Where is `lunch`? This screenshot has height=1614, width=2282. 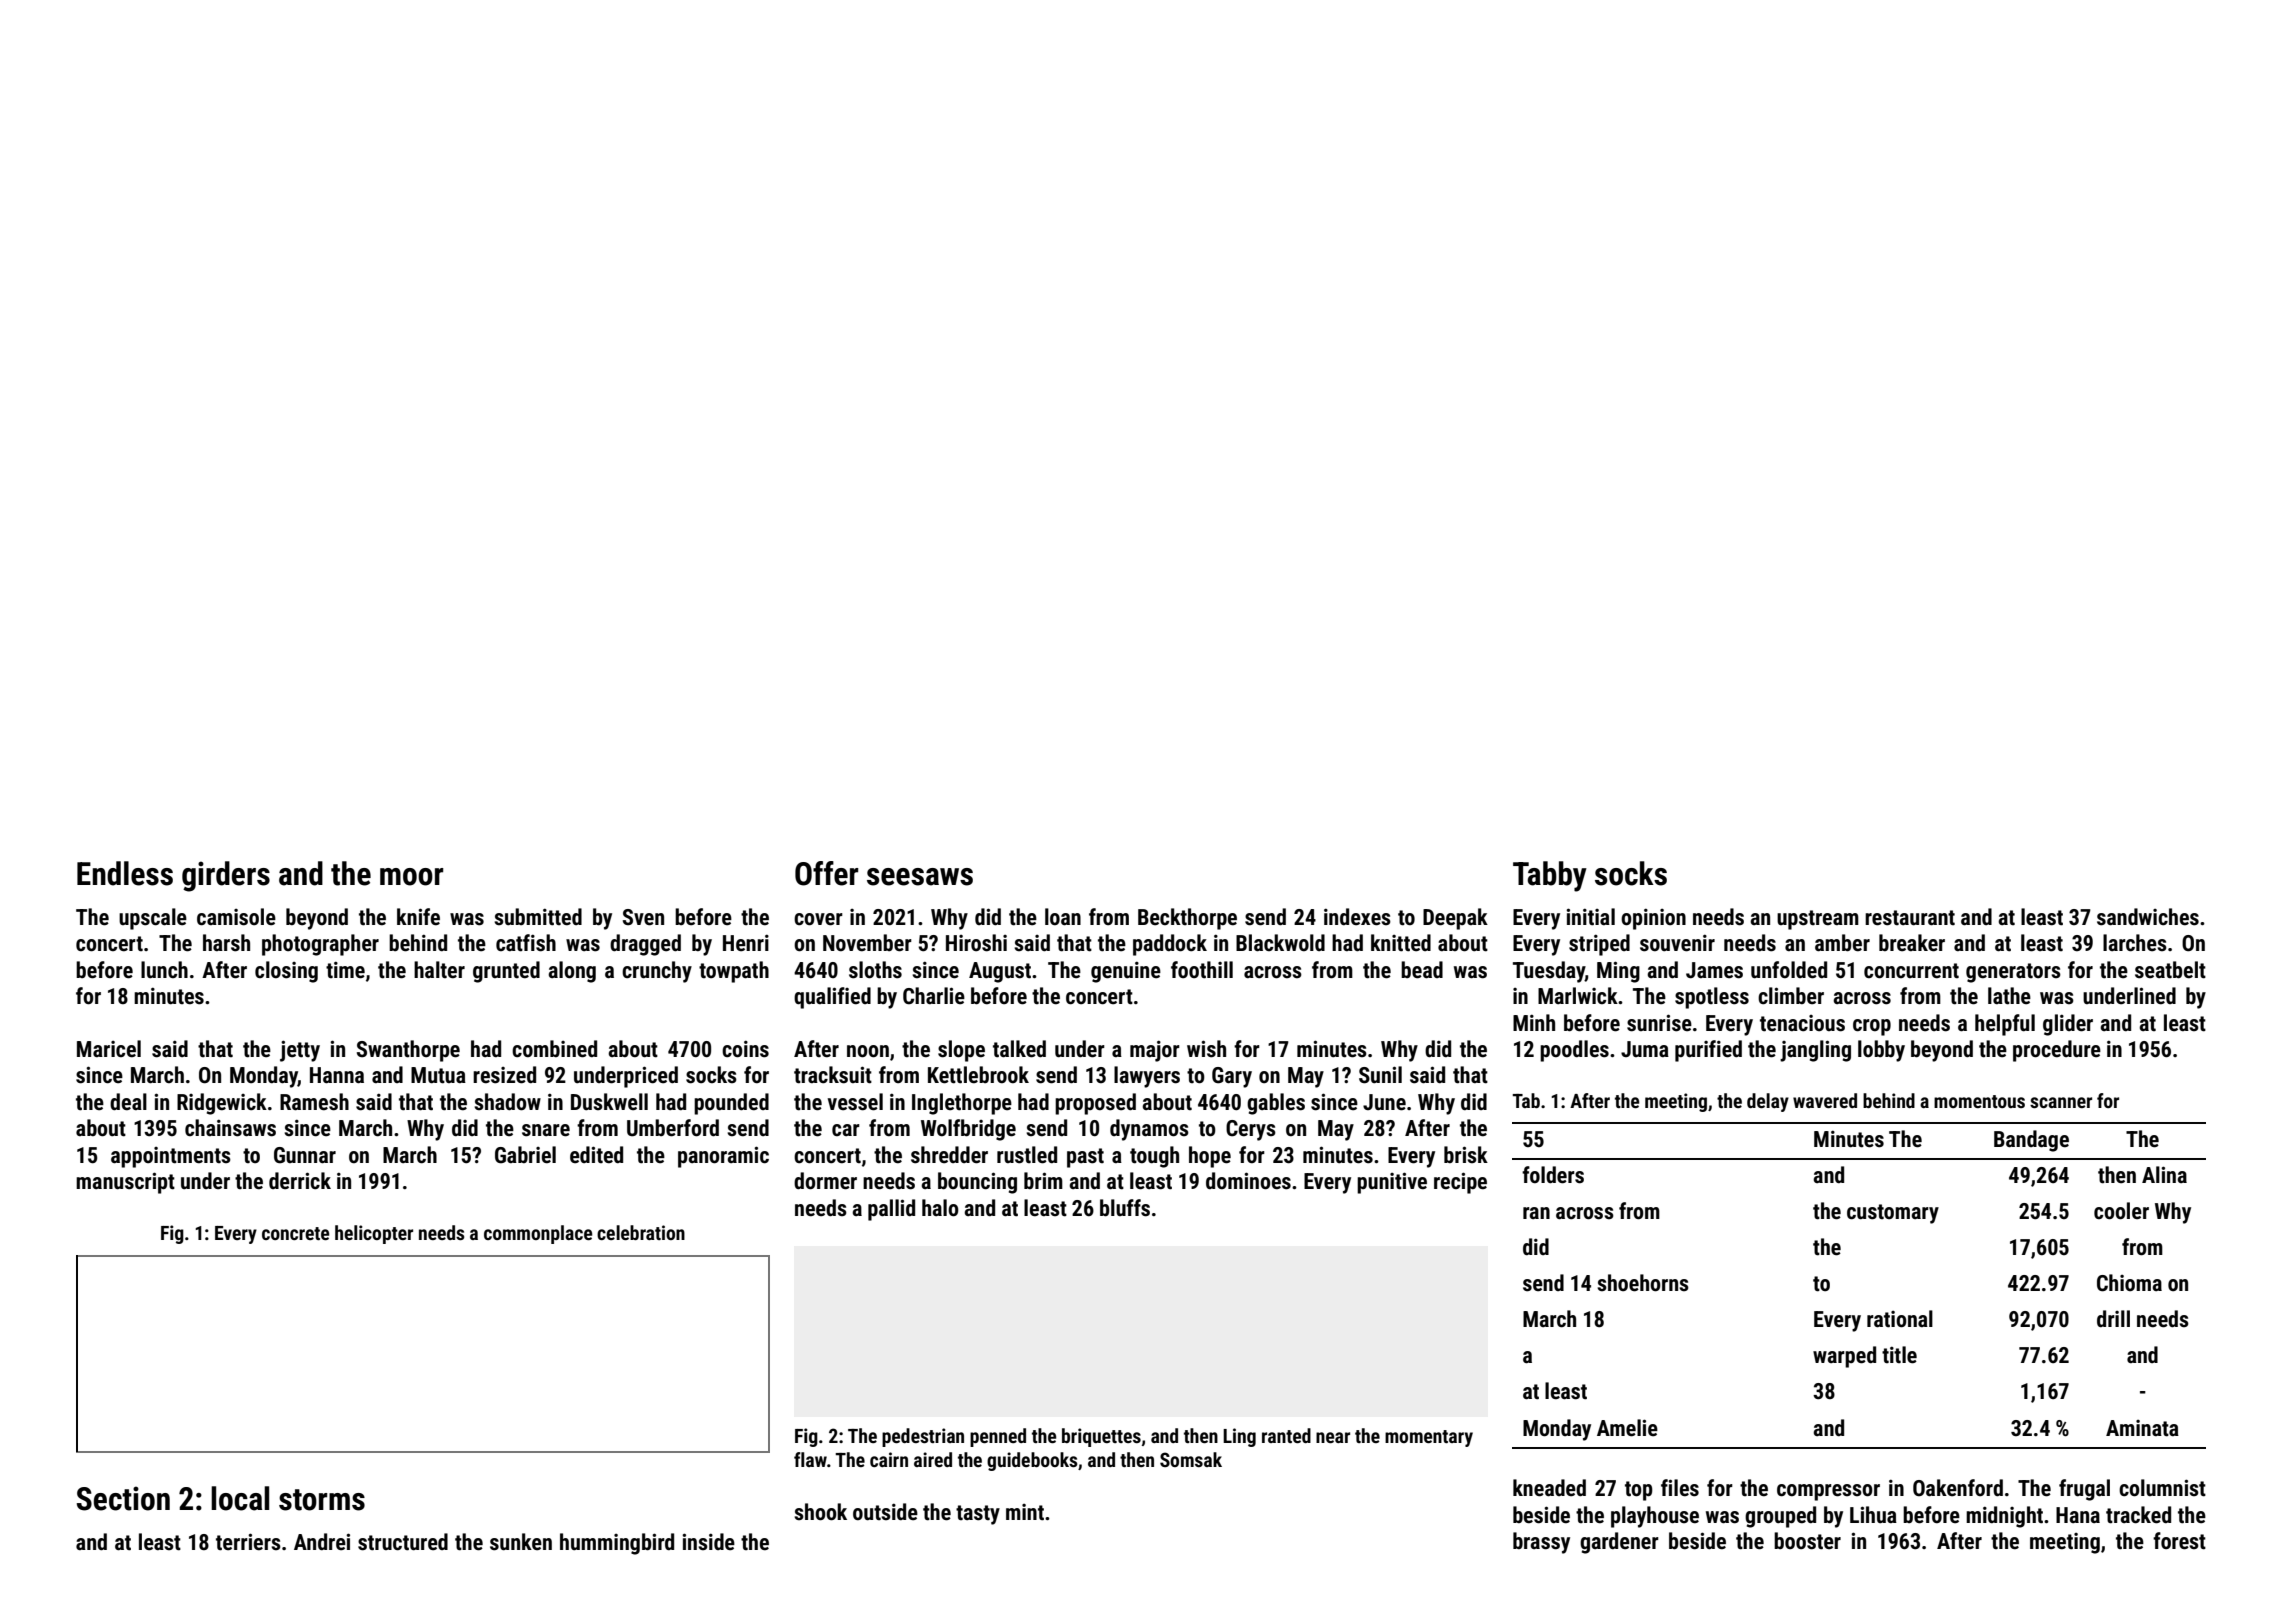 lunch is located at coordinates (164, 970).
